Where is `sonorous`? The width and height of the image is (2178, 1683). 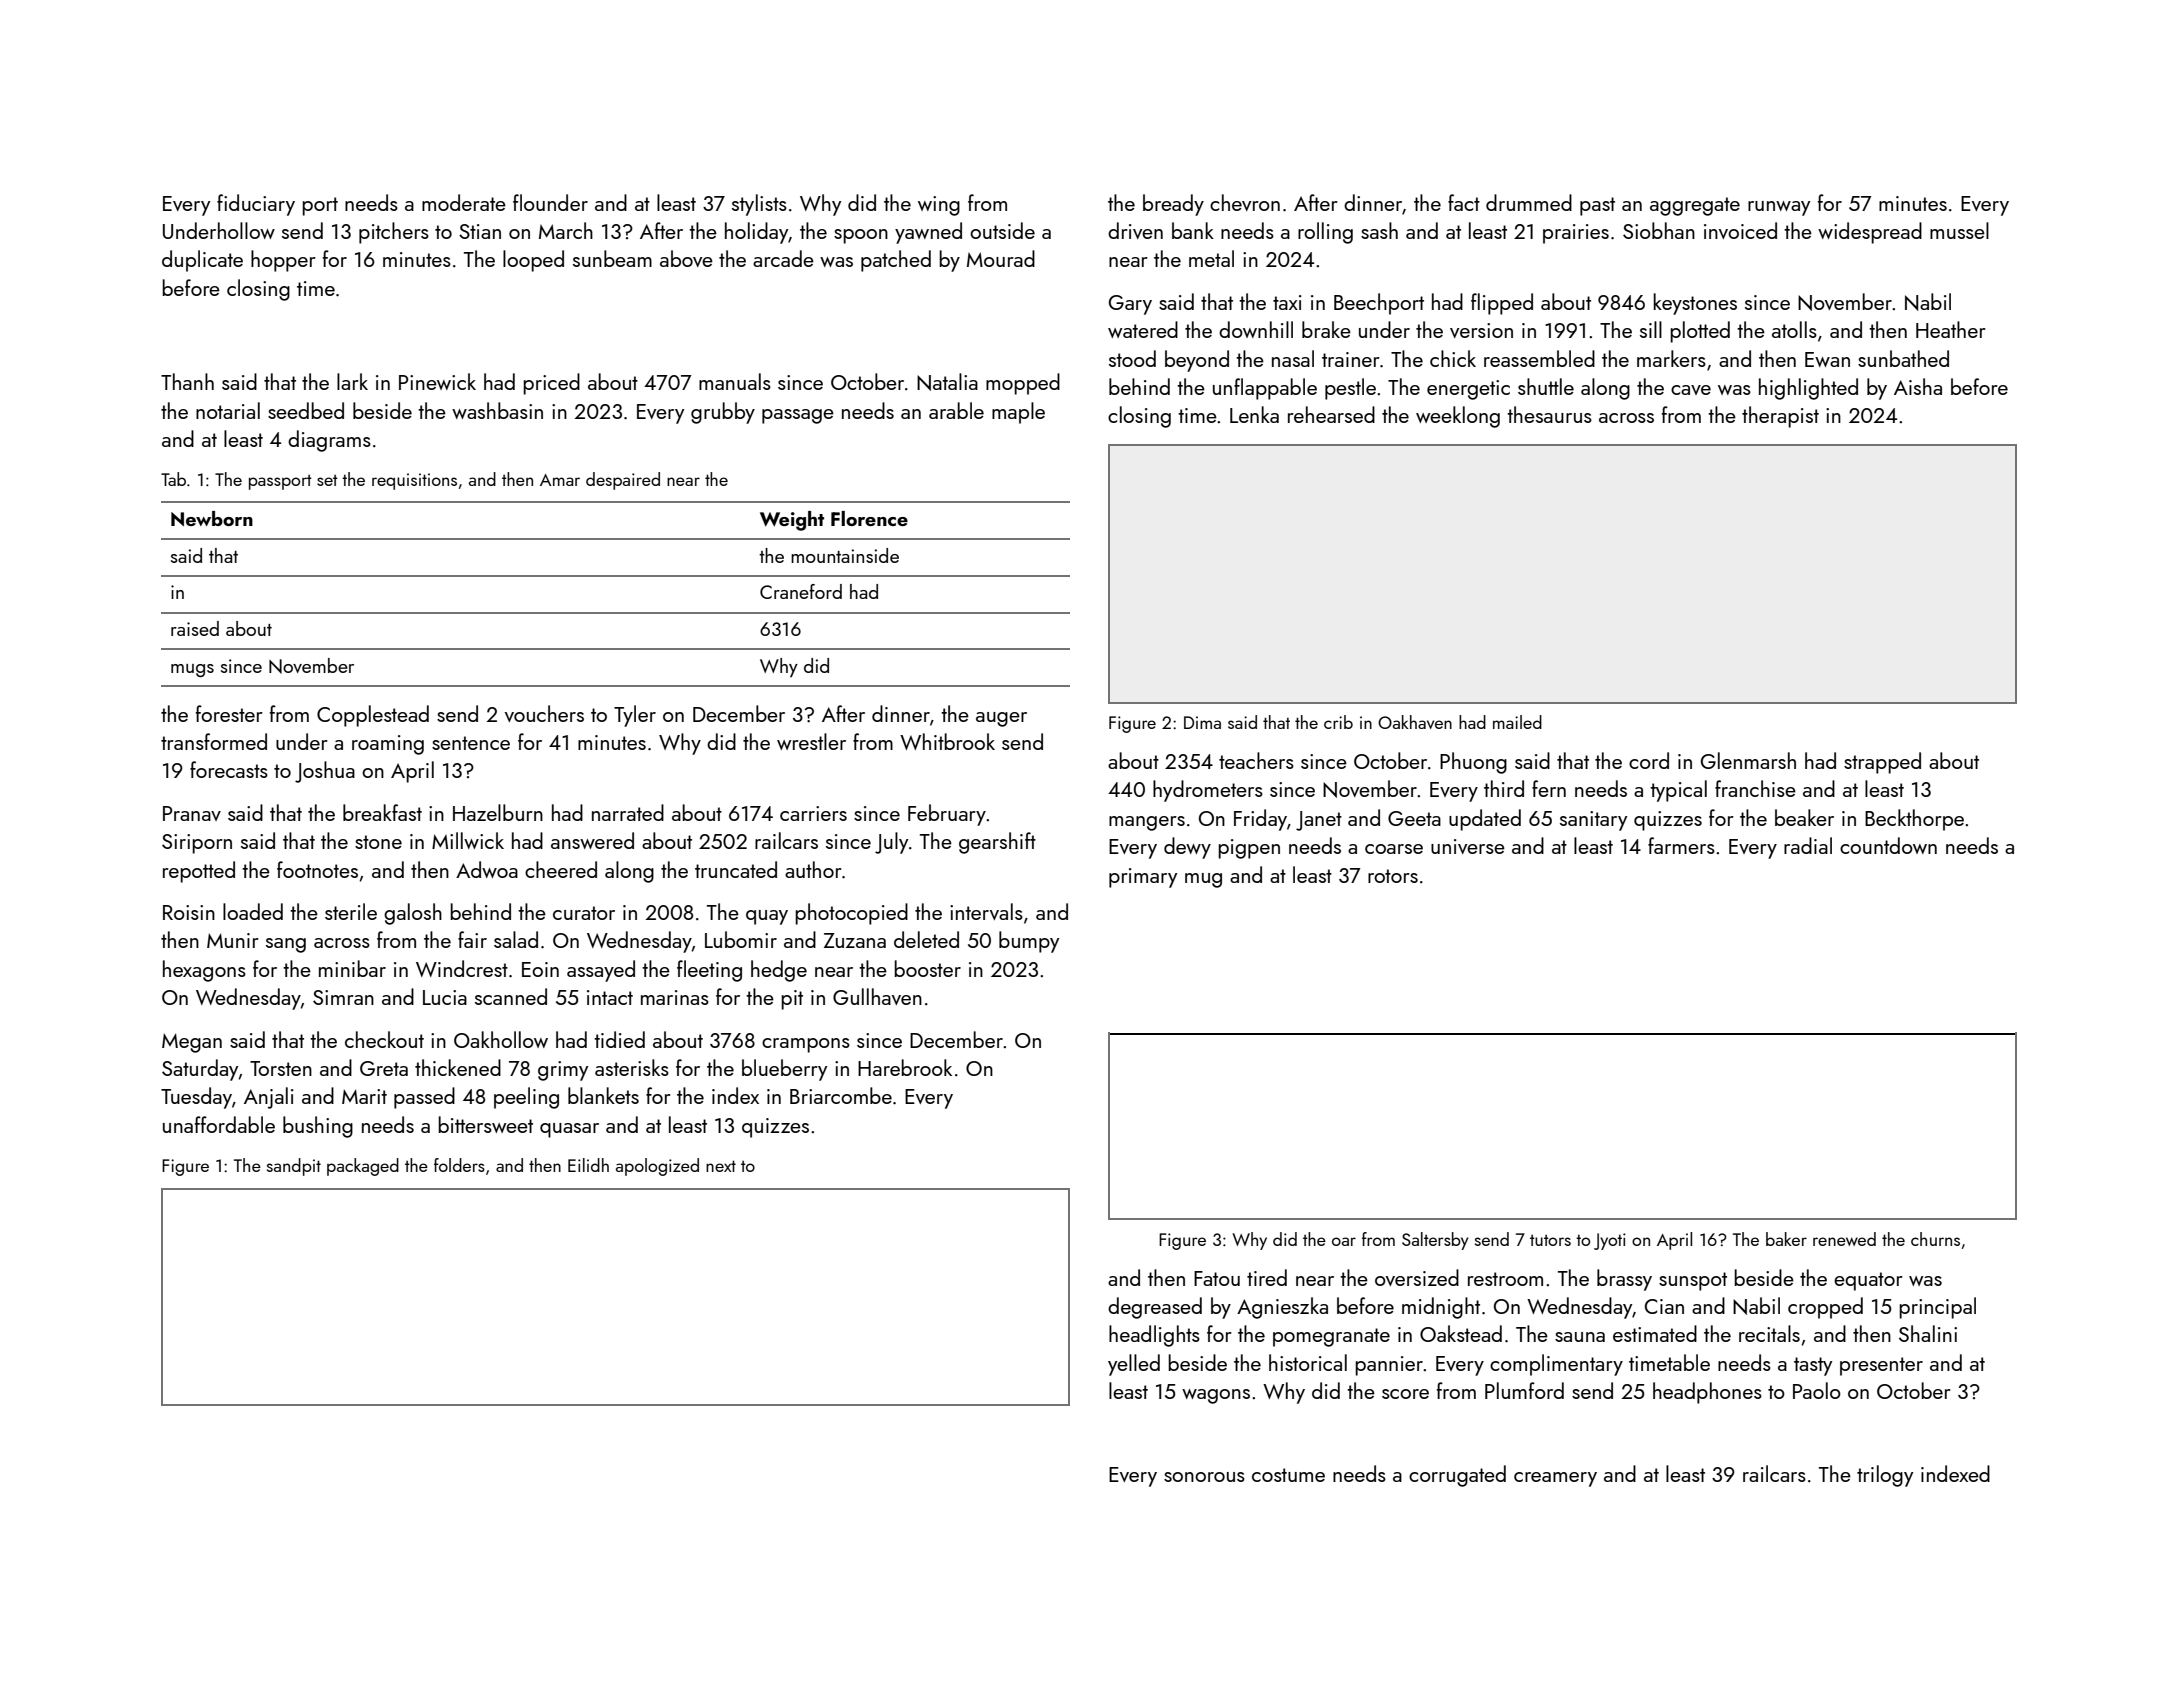
sonorous is located at coordinates (1204, 1477).
